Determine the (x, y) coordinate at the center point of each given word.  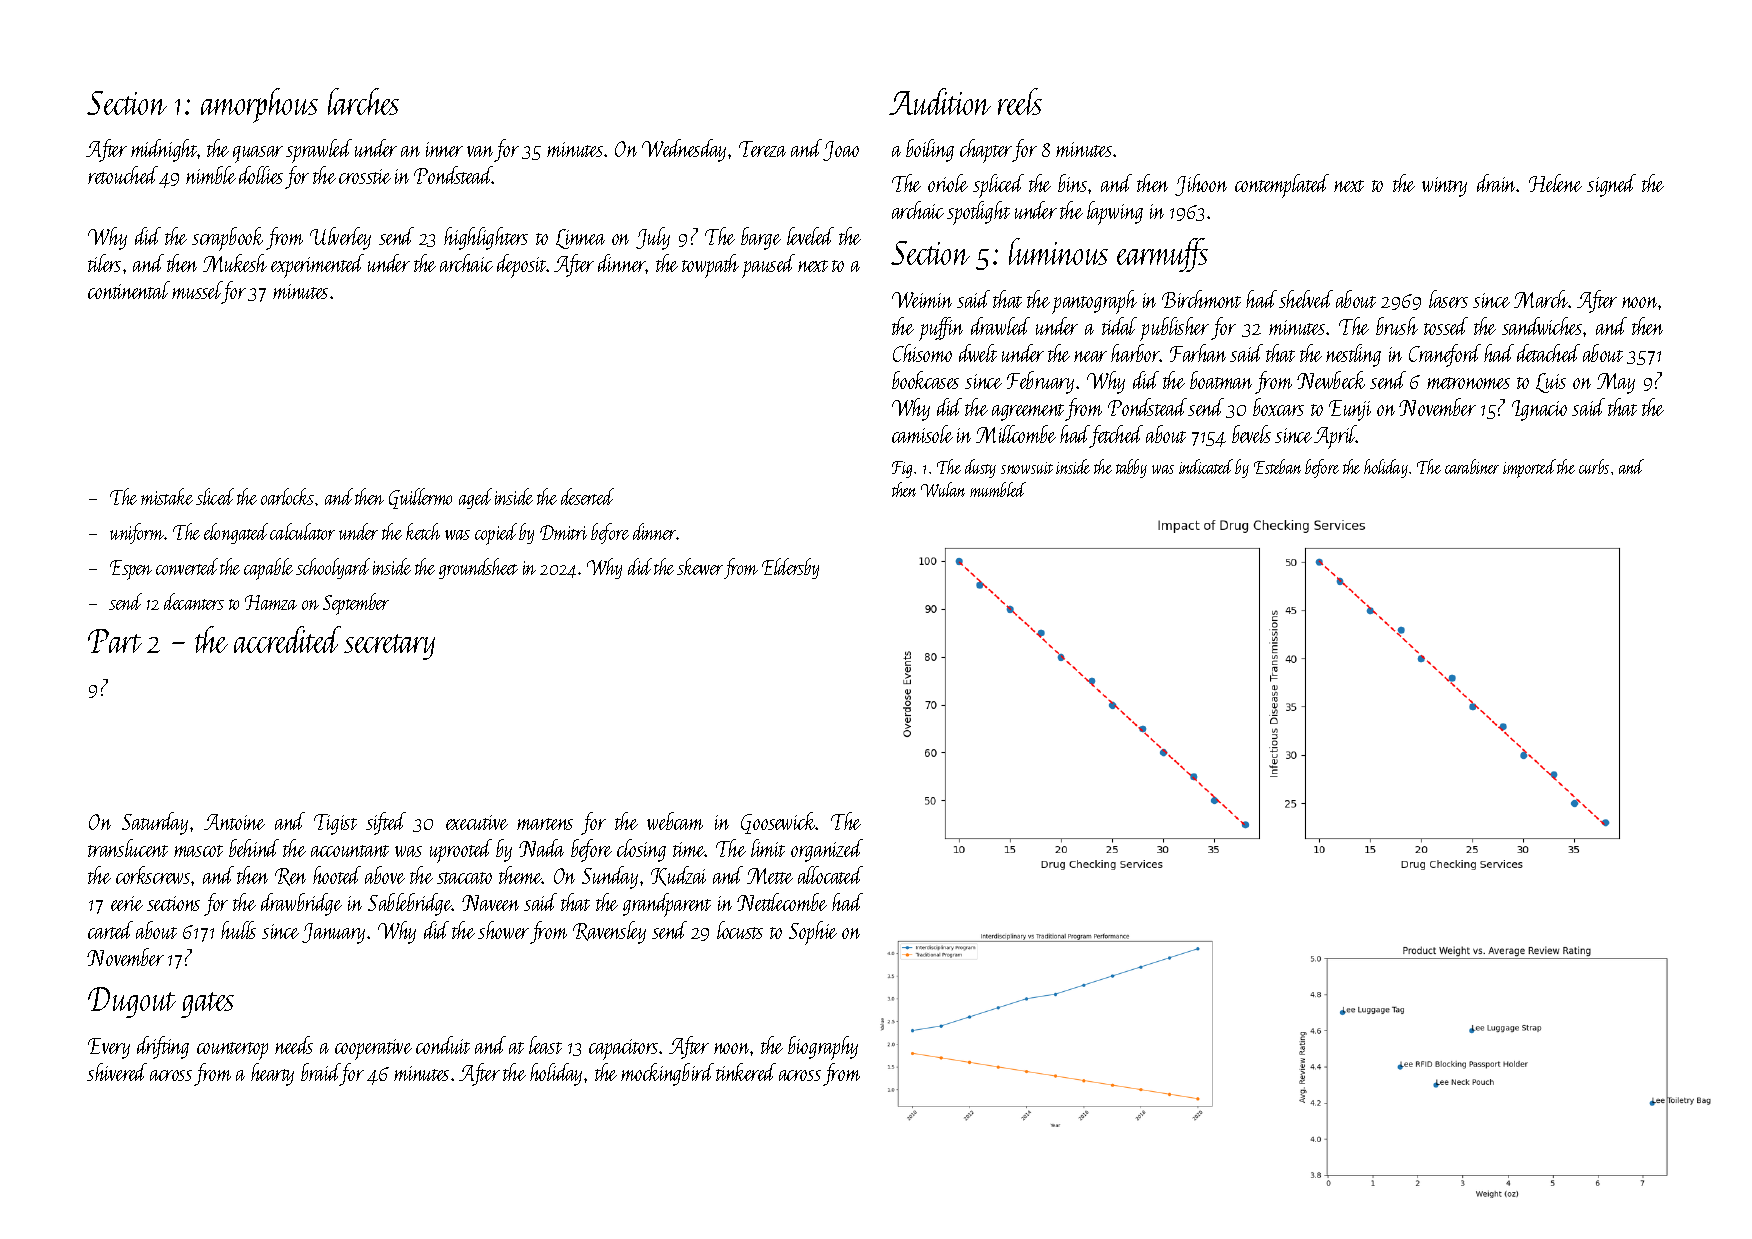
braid (321, 1072)
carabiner (1472, 466)
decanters (194, 601)
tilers (104, 263)
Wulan (943, 489)
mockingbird (667, 1074)
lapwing (1115, 213)
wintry (1444, 187)
